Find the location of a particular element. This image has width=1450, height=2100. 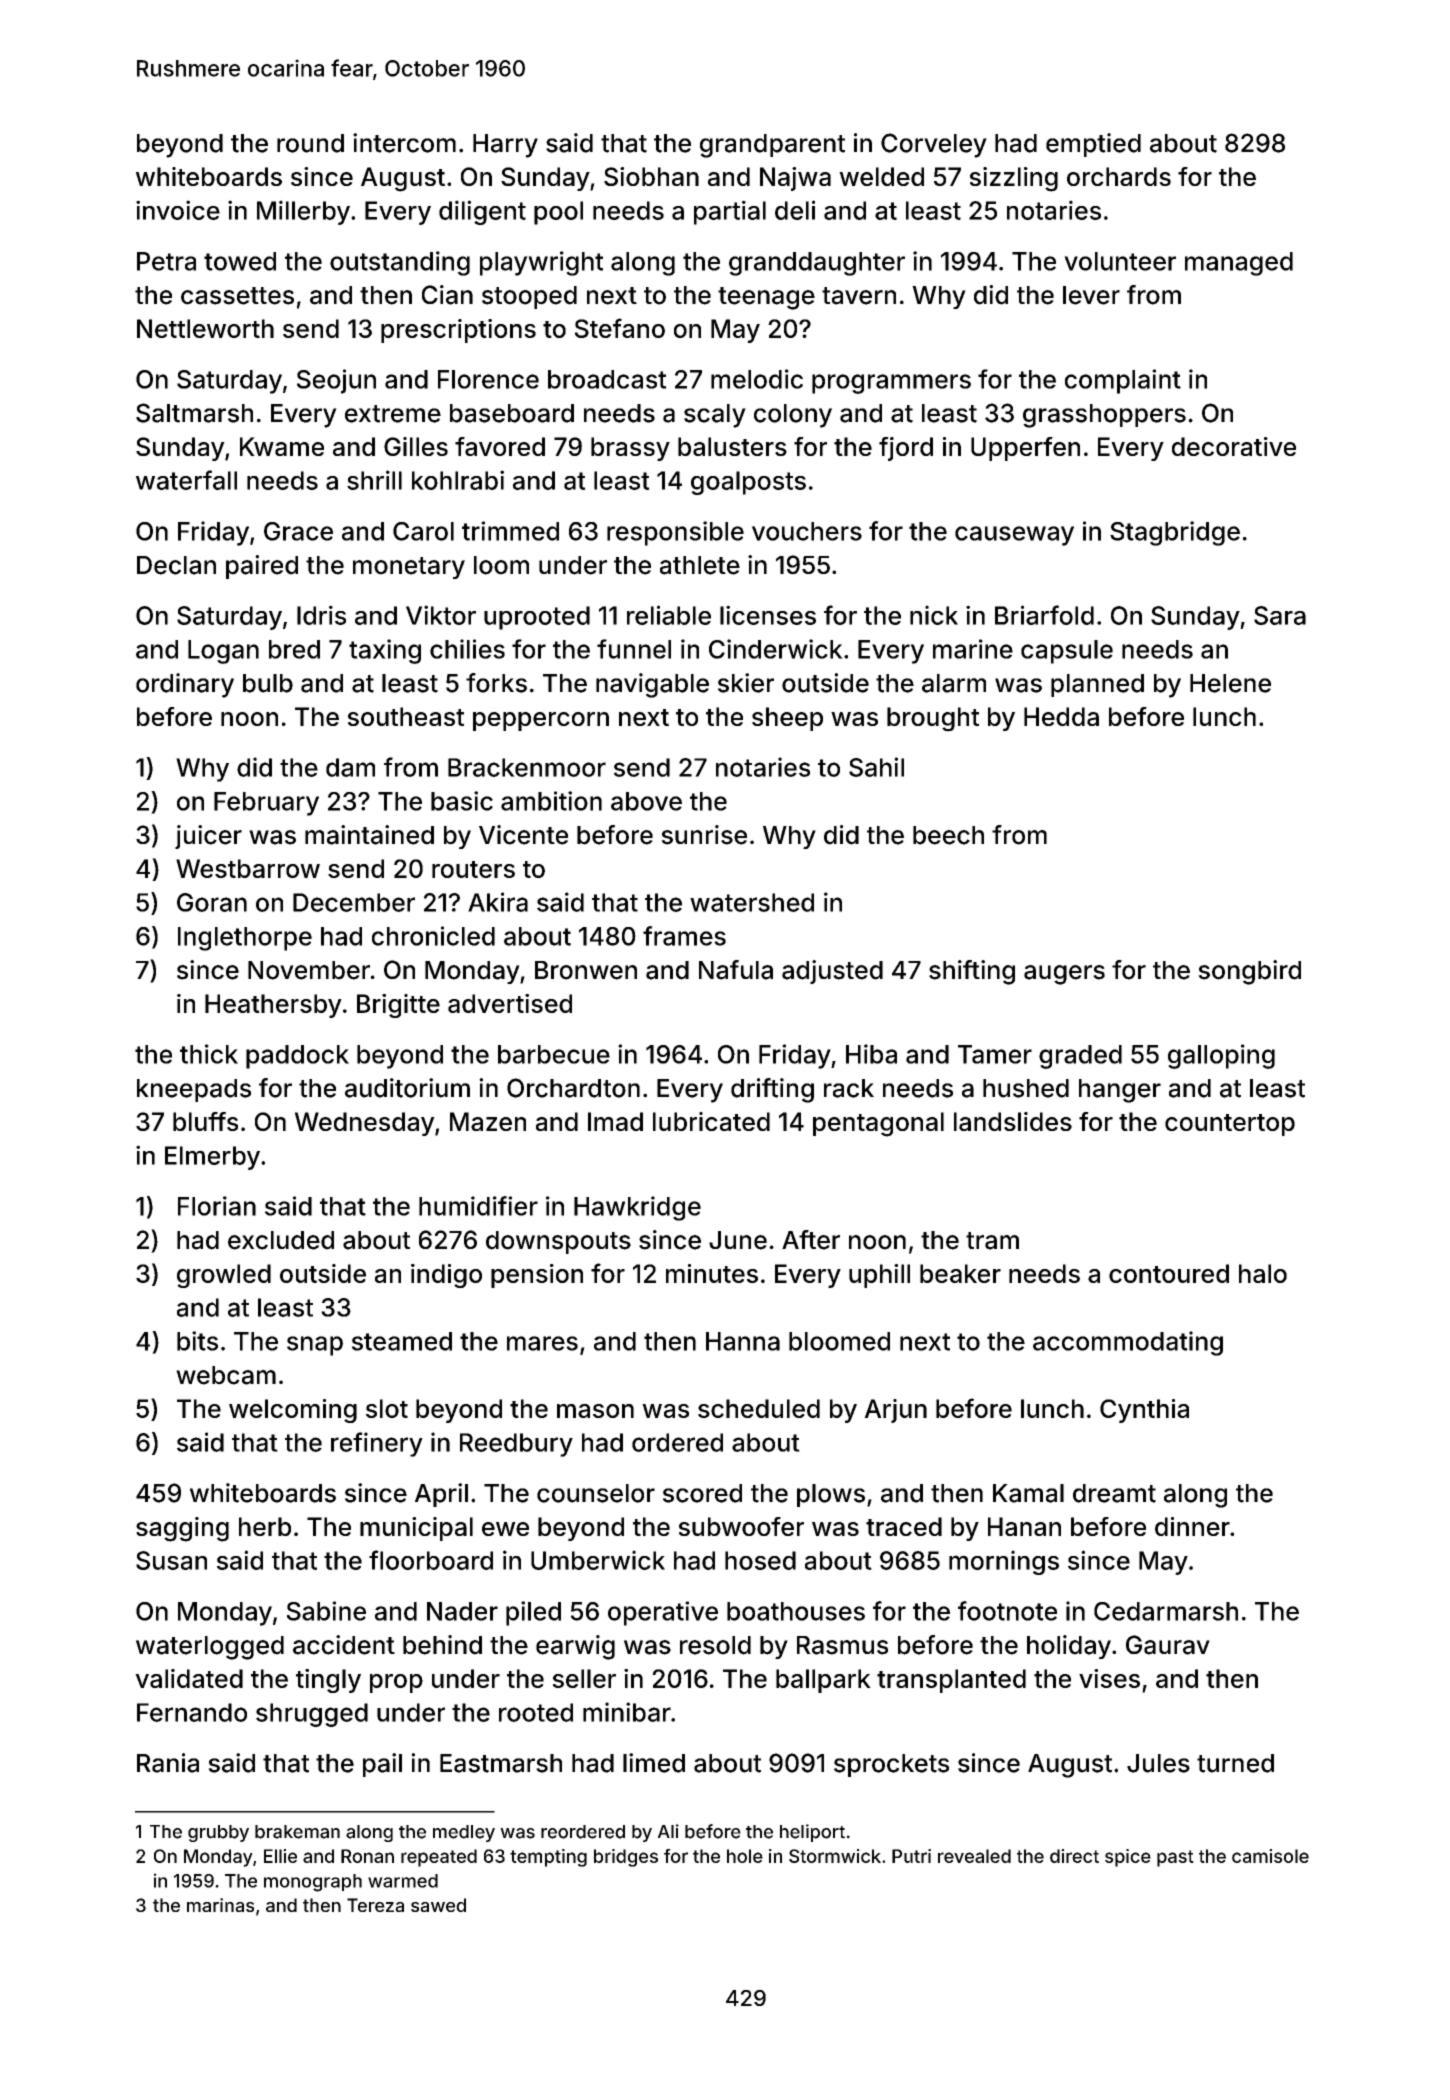

emptied is located at coordinates (1093, 145).
